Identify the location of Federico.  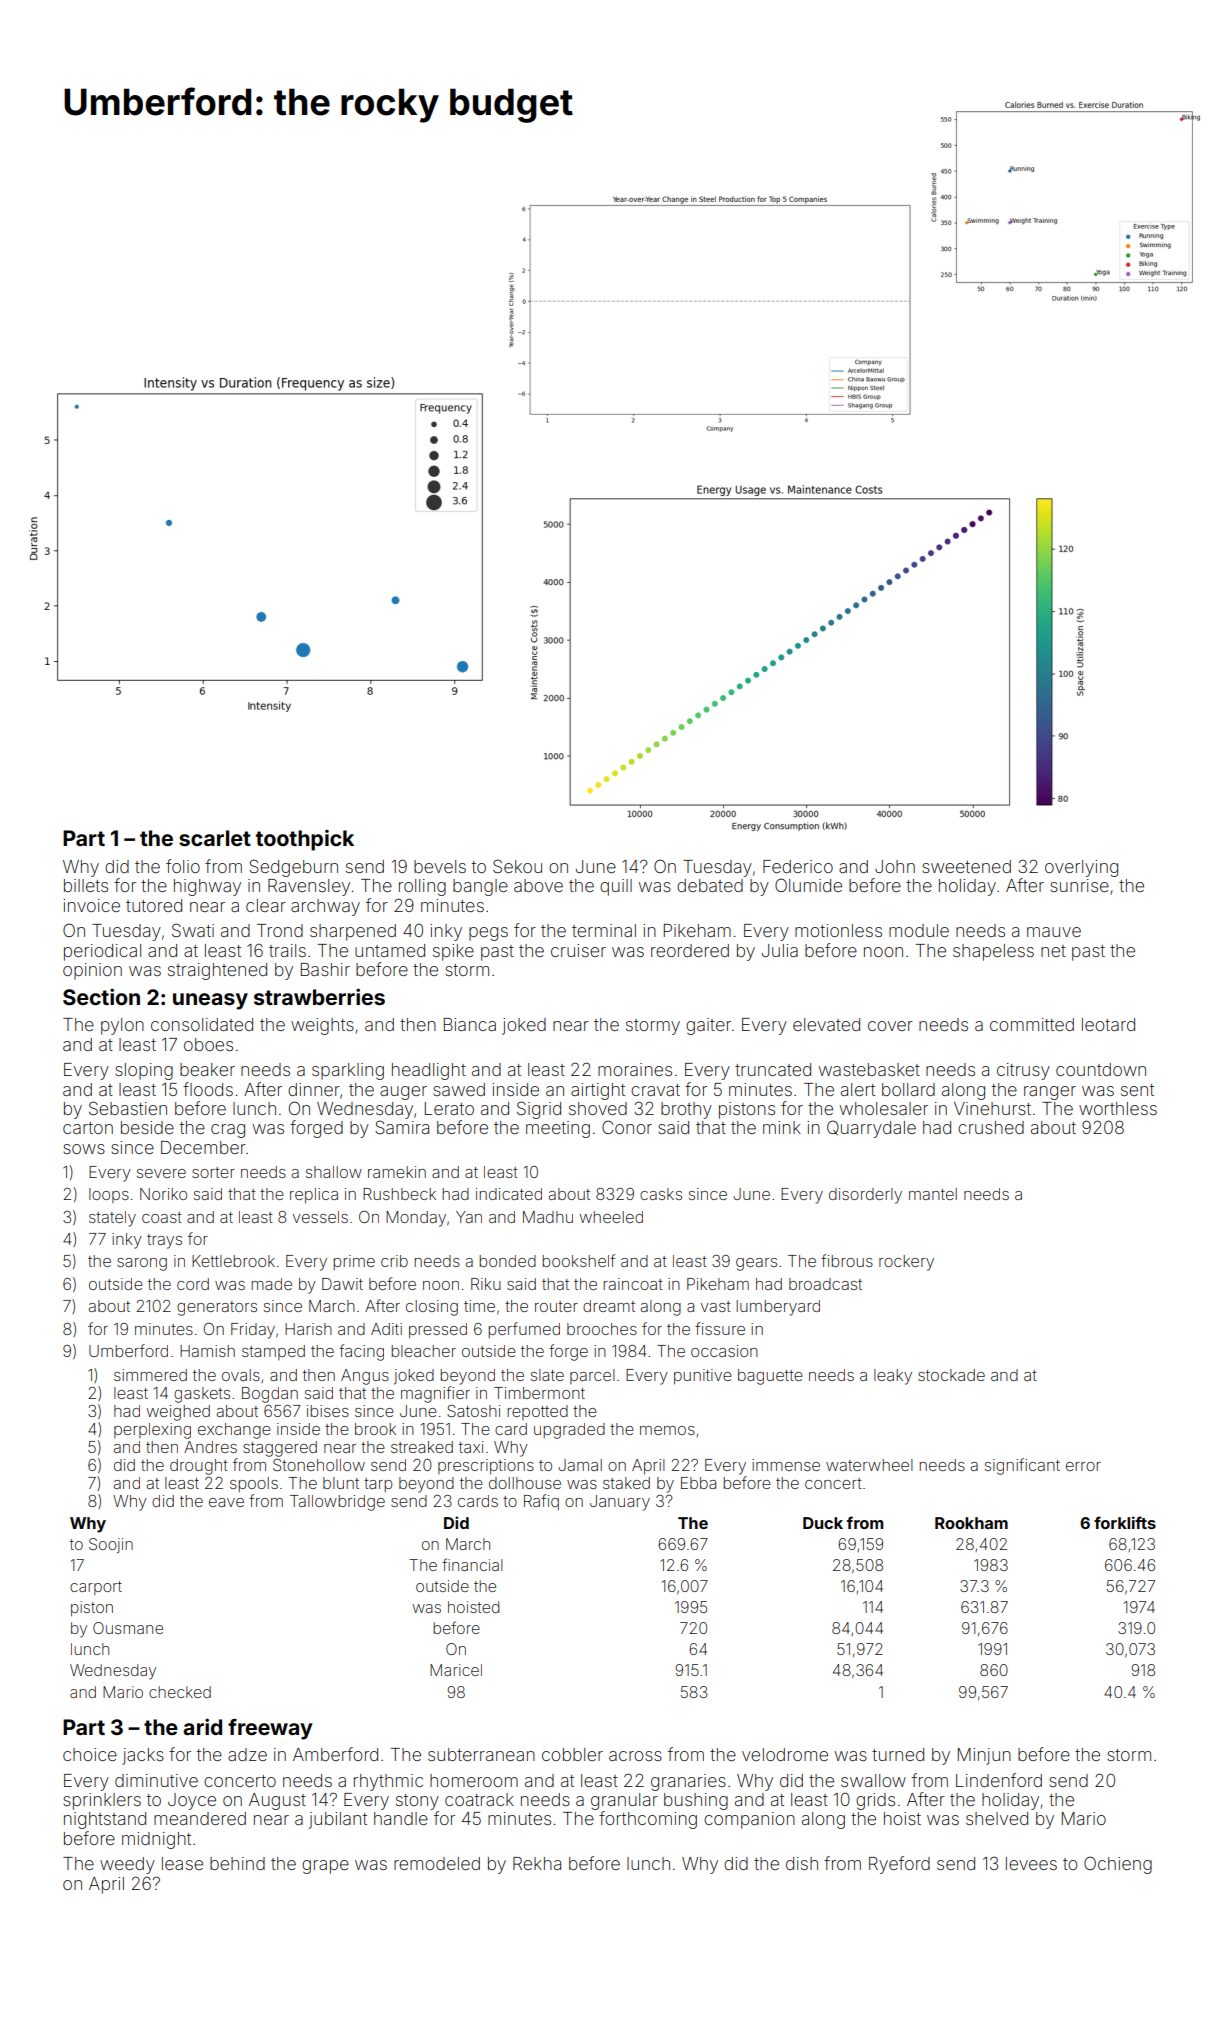
(798, 866).
